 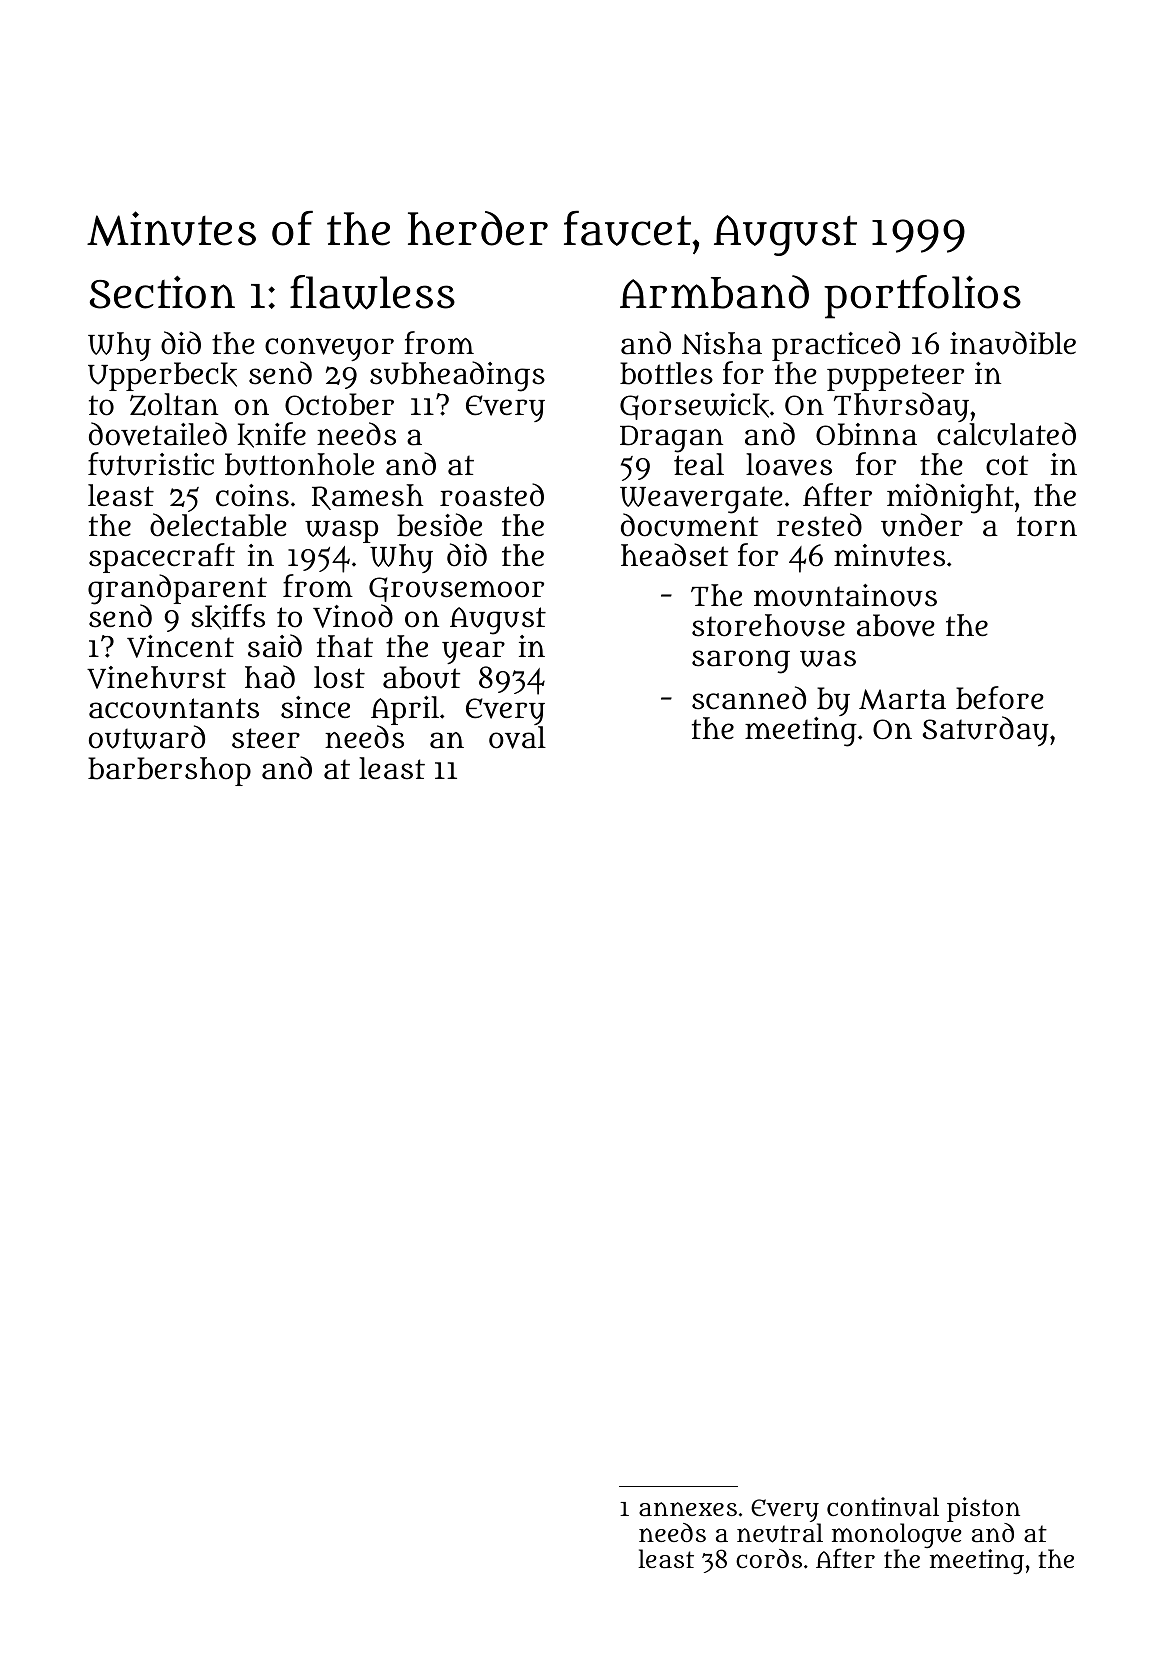 What do you see at coordinates (162, 292) in the screenshot?
I see `Section` at bounding box center [162, 292].
